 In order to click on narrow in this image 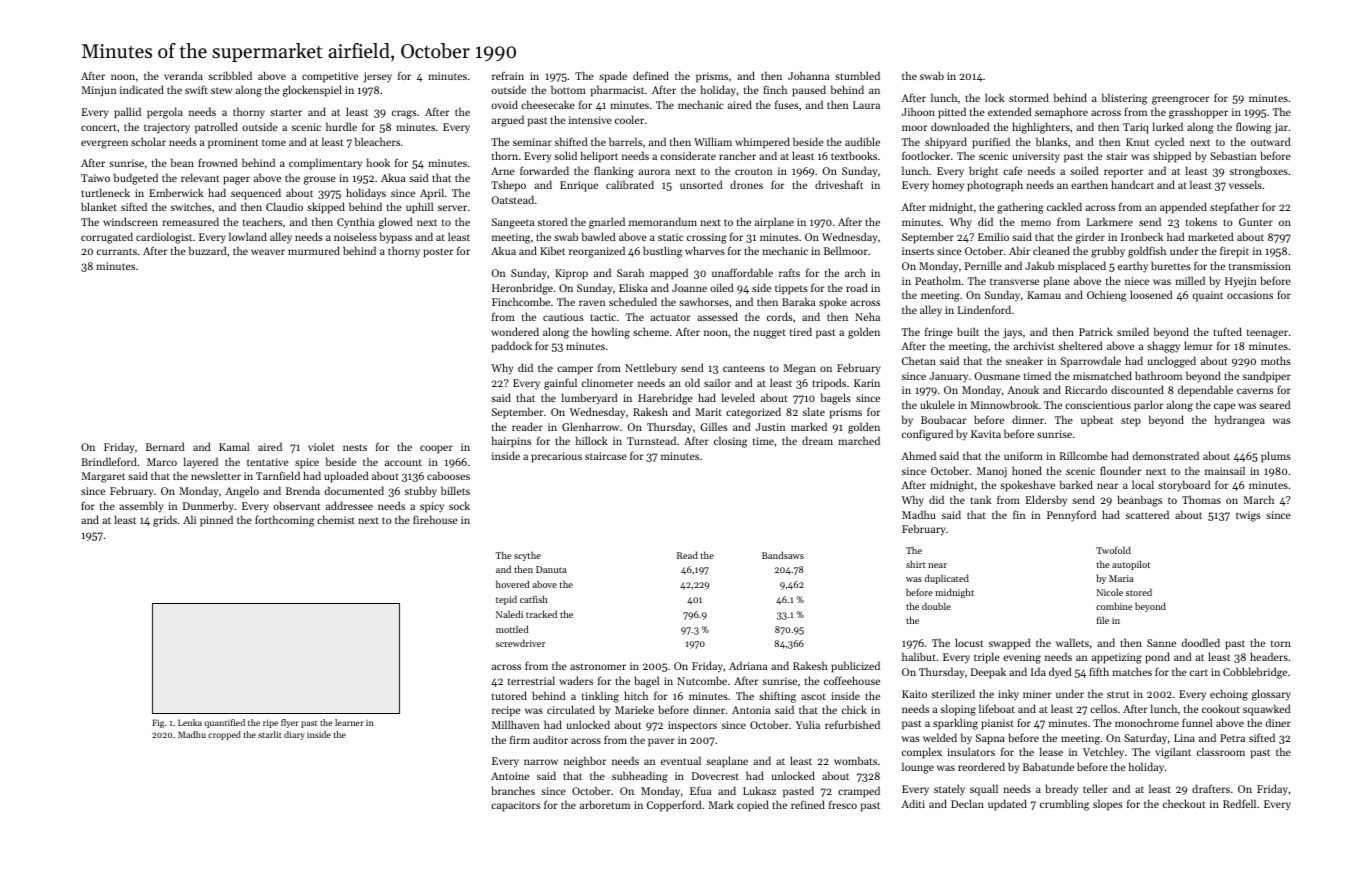, I will do `click(541, 762)`.
